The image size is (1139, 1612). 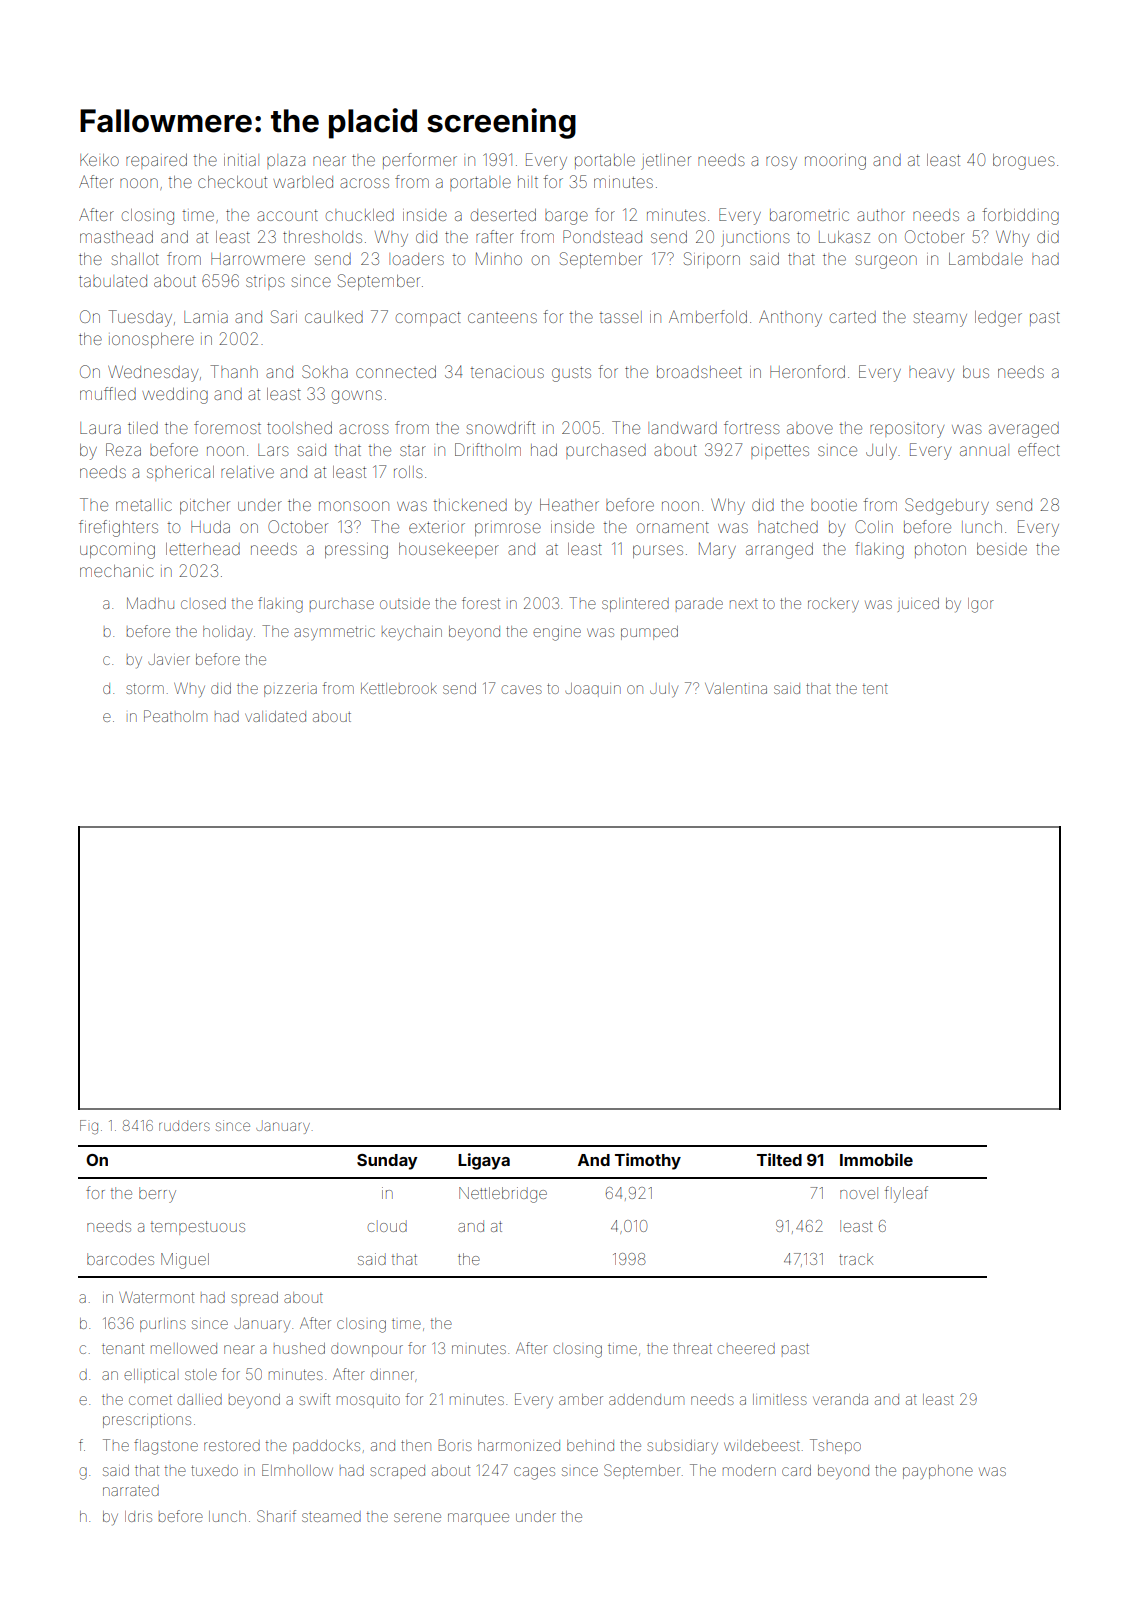 I want to click on deserted, so click(x=503, y=215).
